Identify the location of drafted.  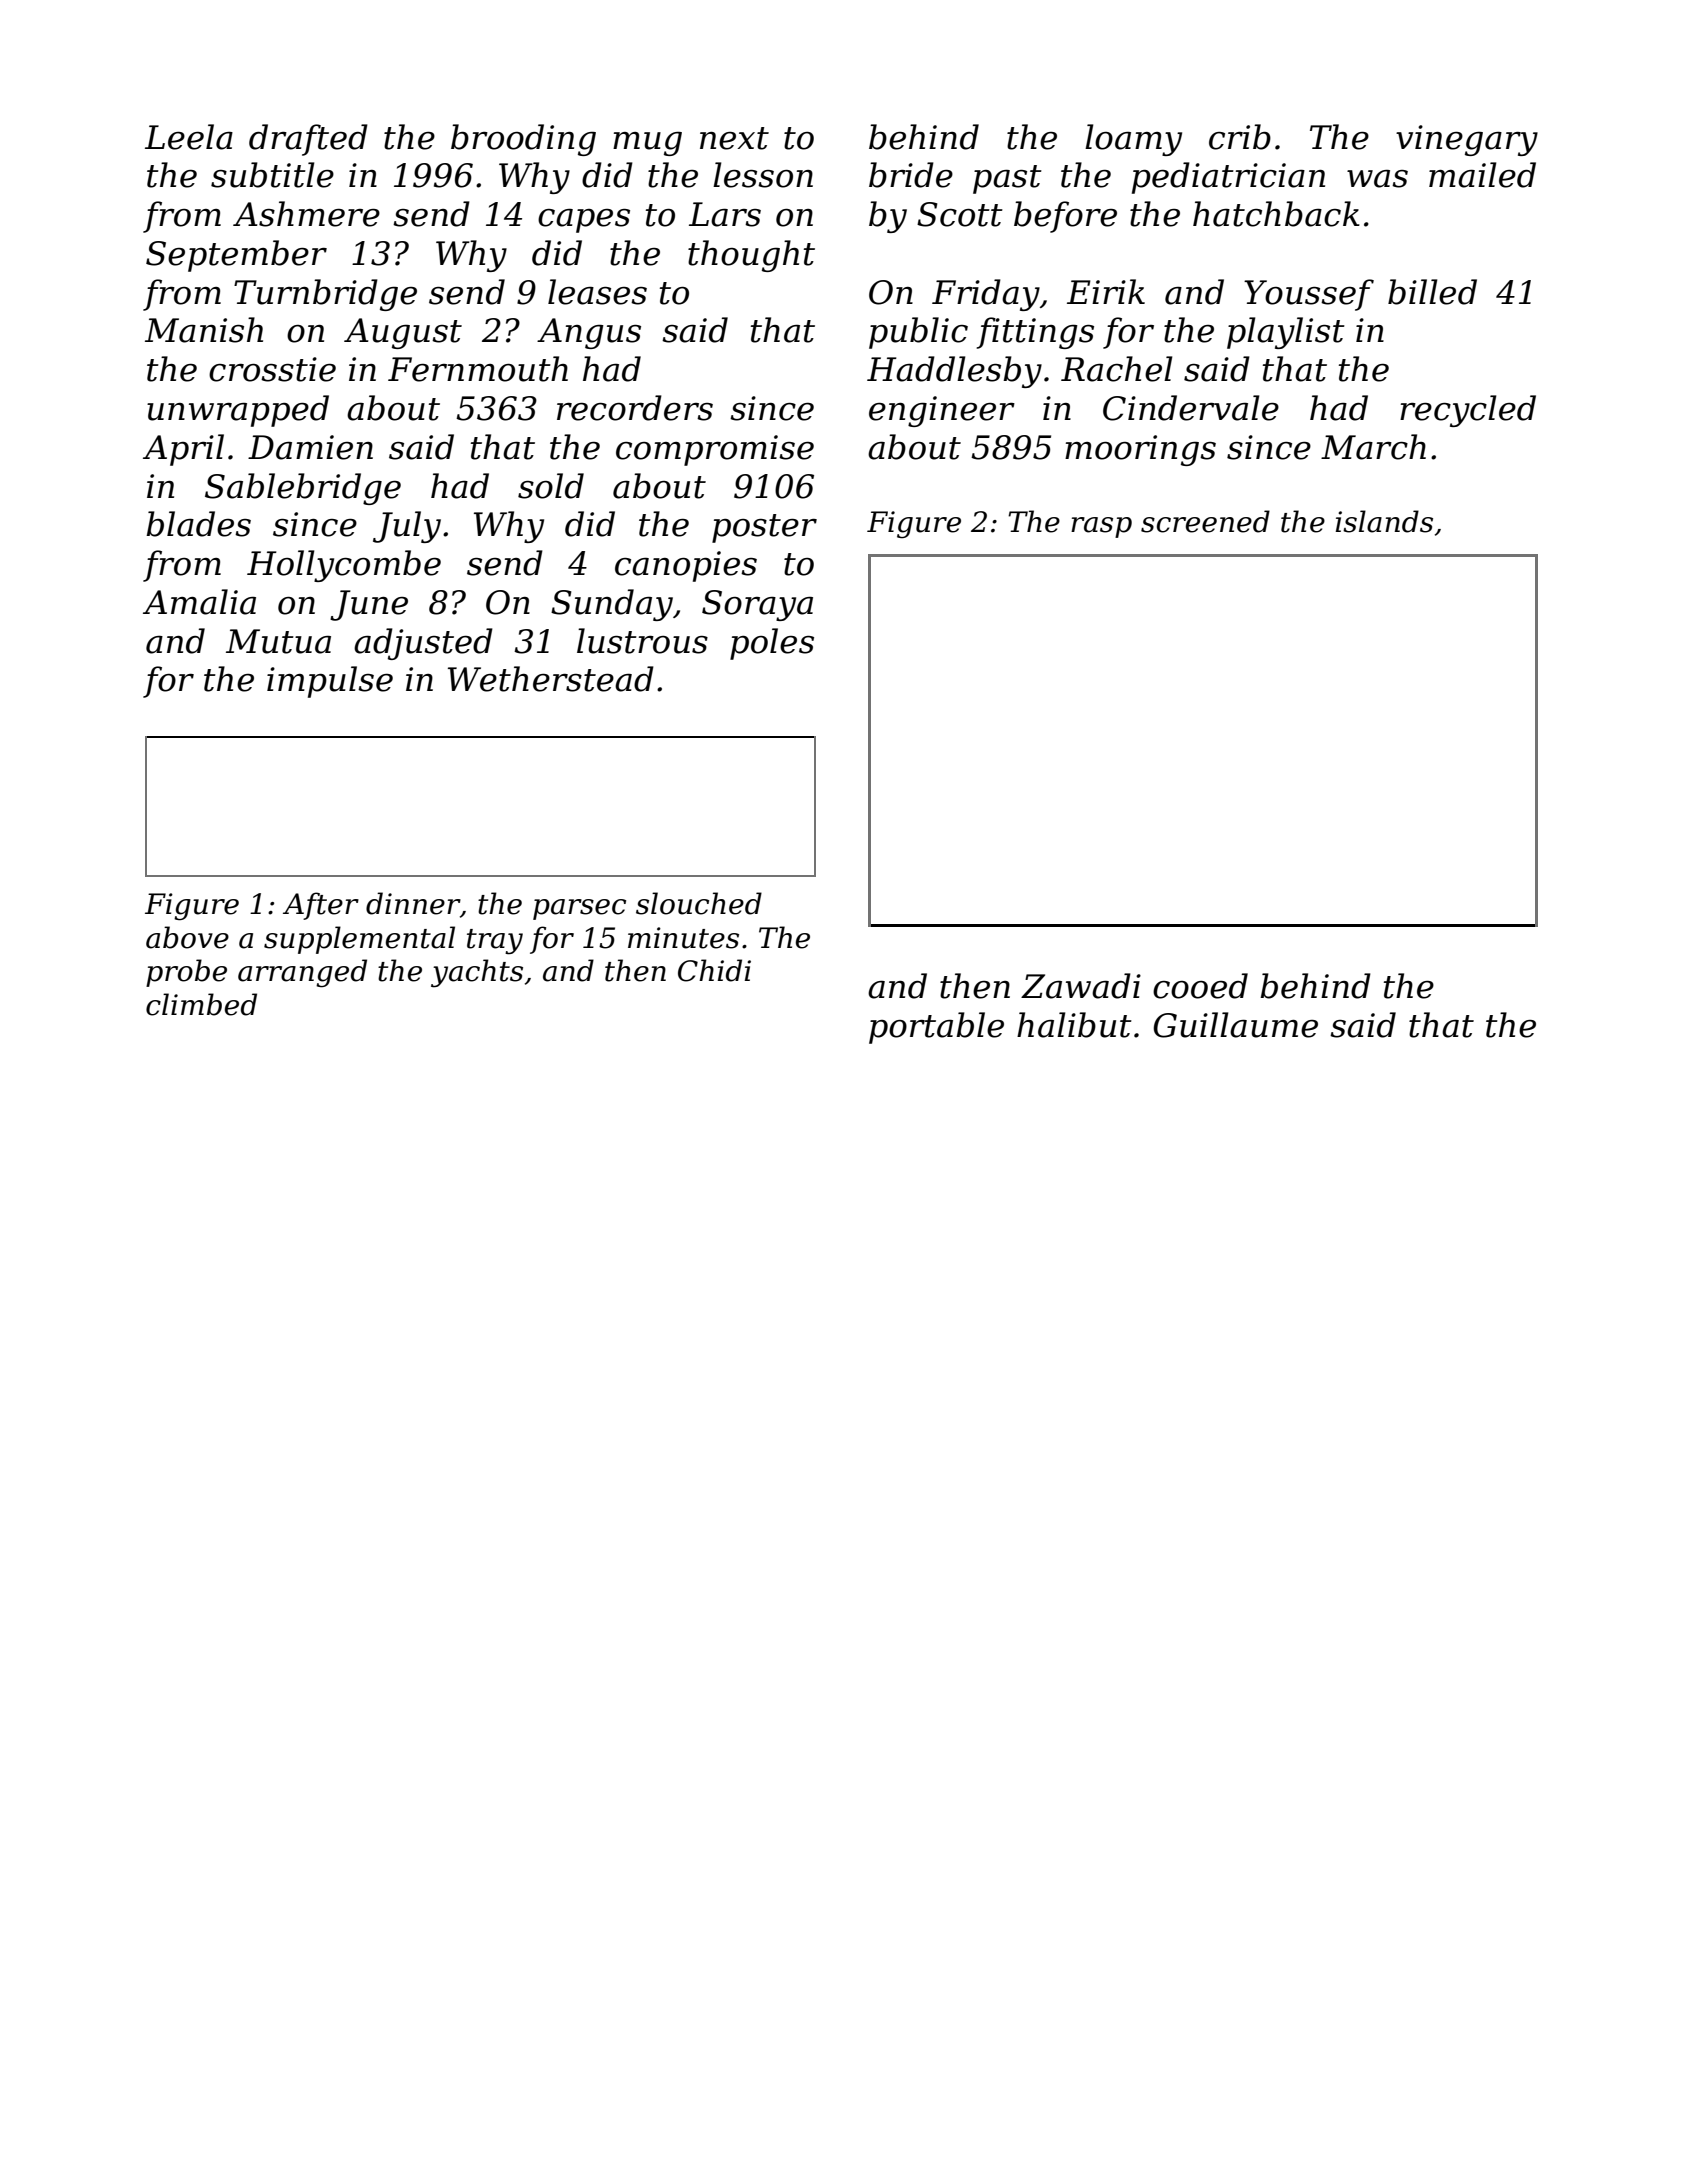
(308, 140).
